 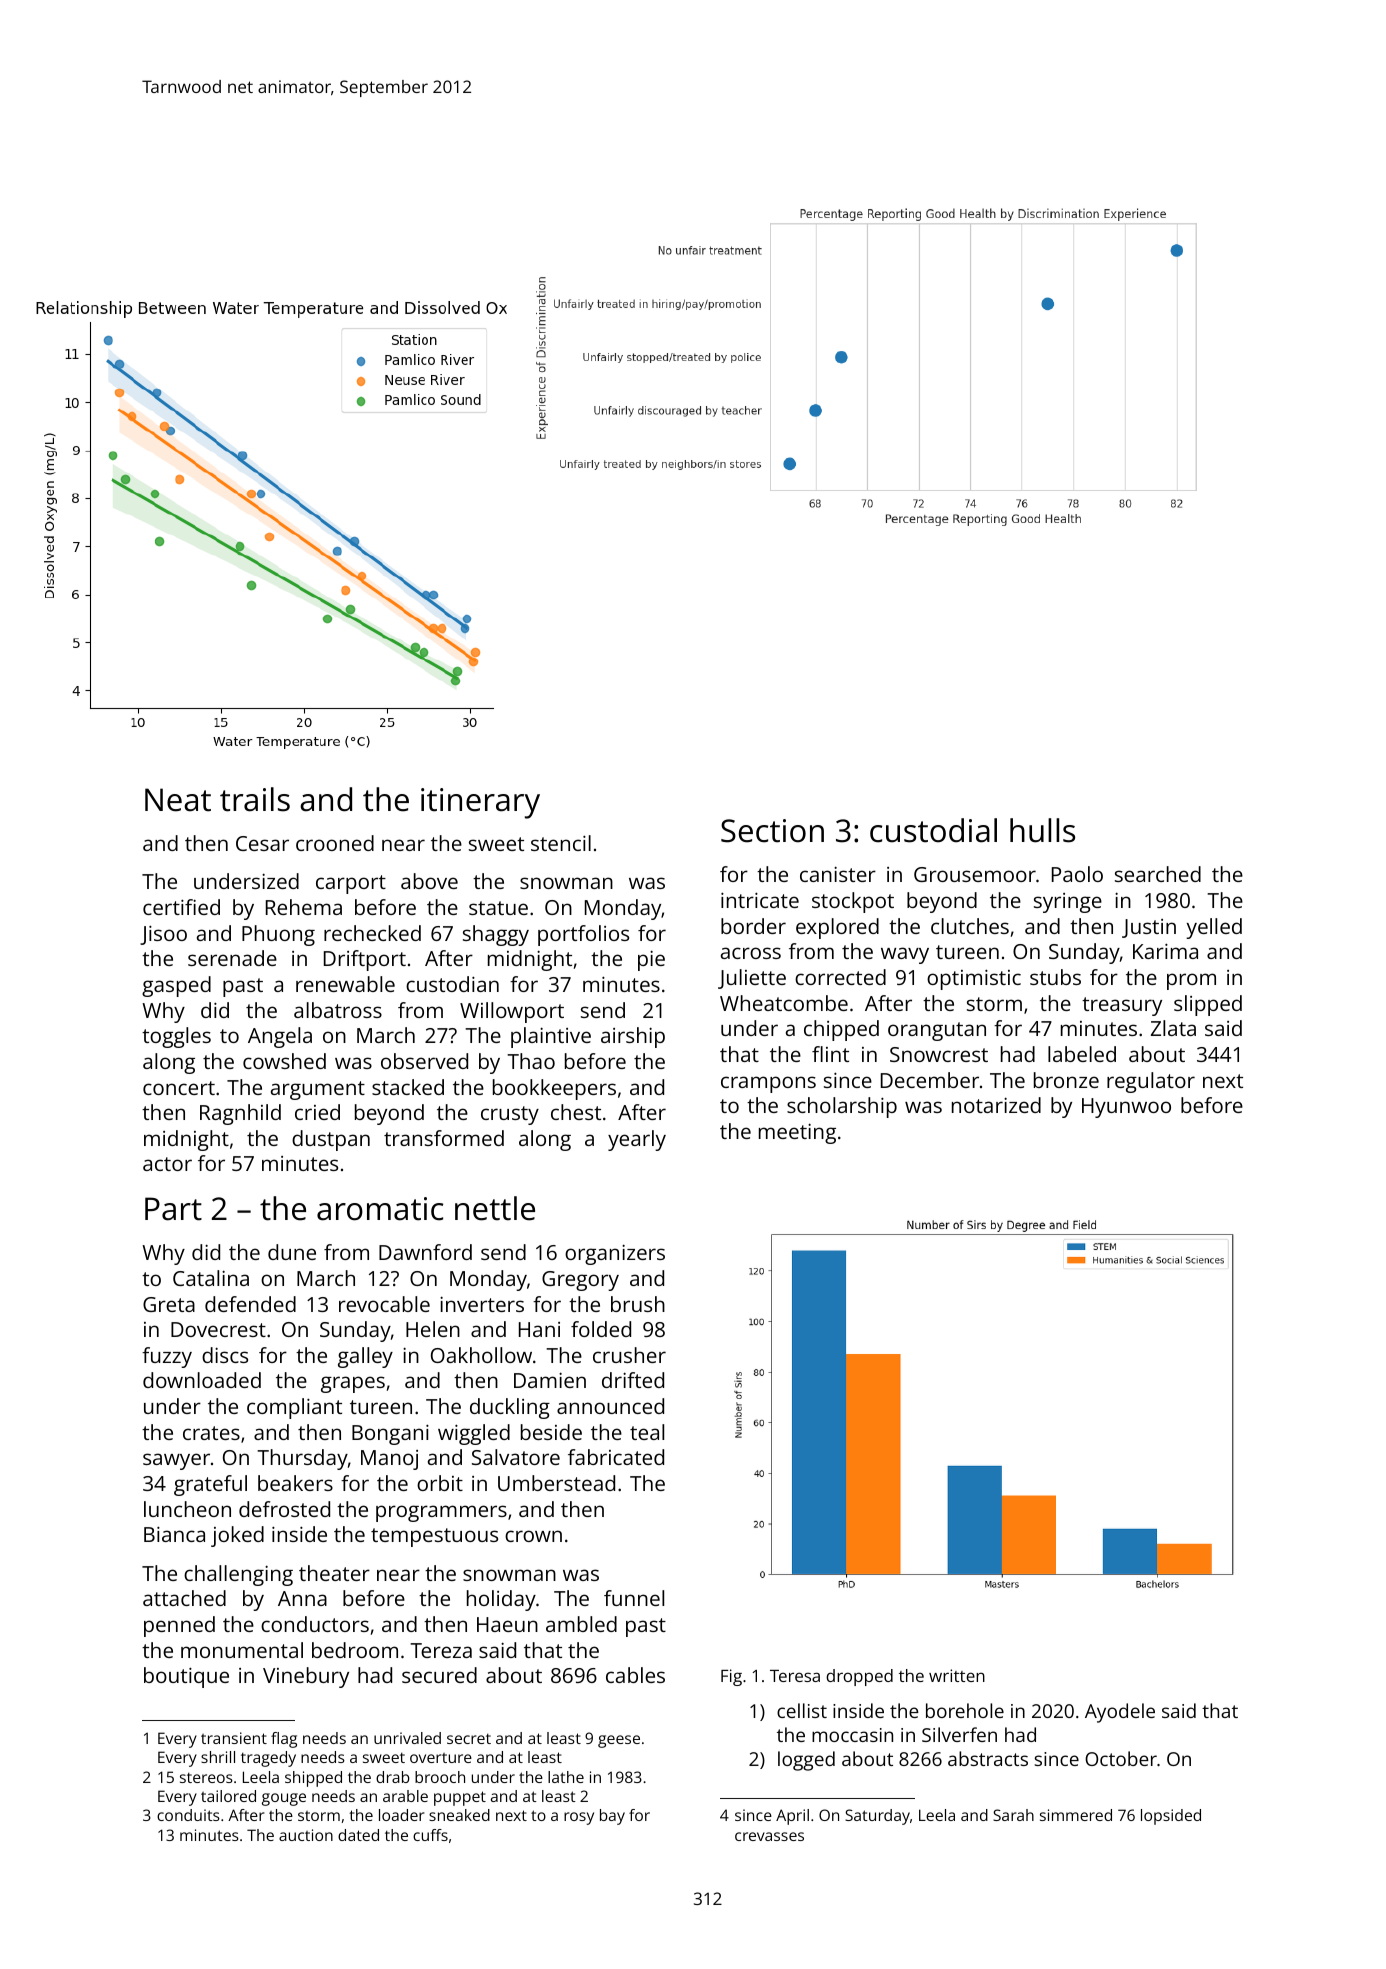 I want to click on crusty, so click(x=510, y=1115).
